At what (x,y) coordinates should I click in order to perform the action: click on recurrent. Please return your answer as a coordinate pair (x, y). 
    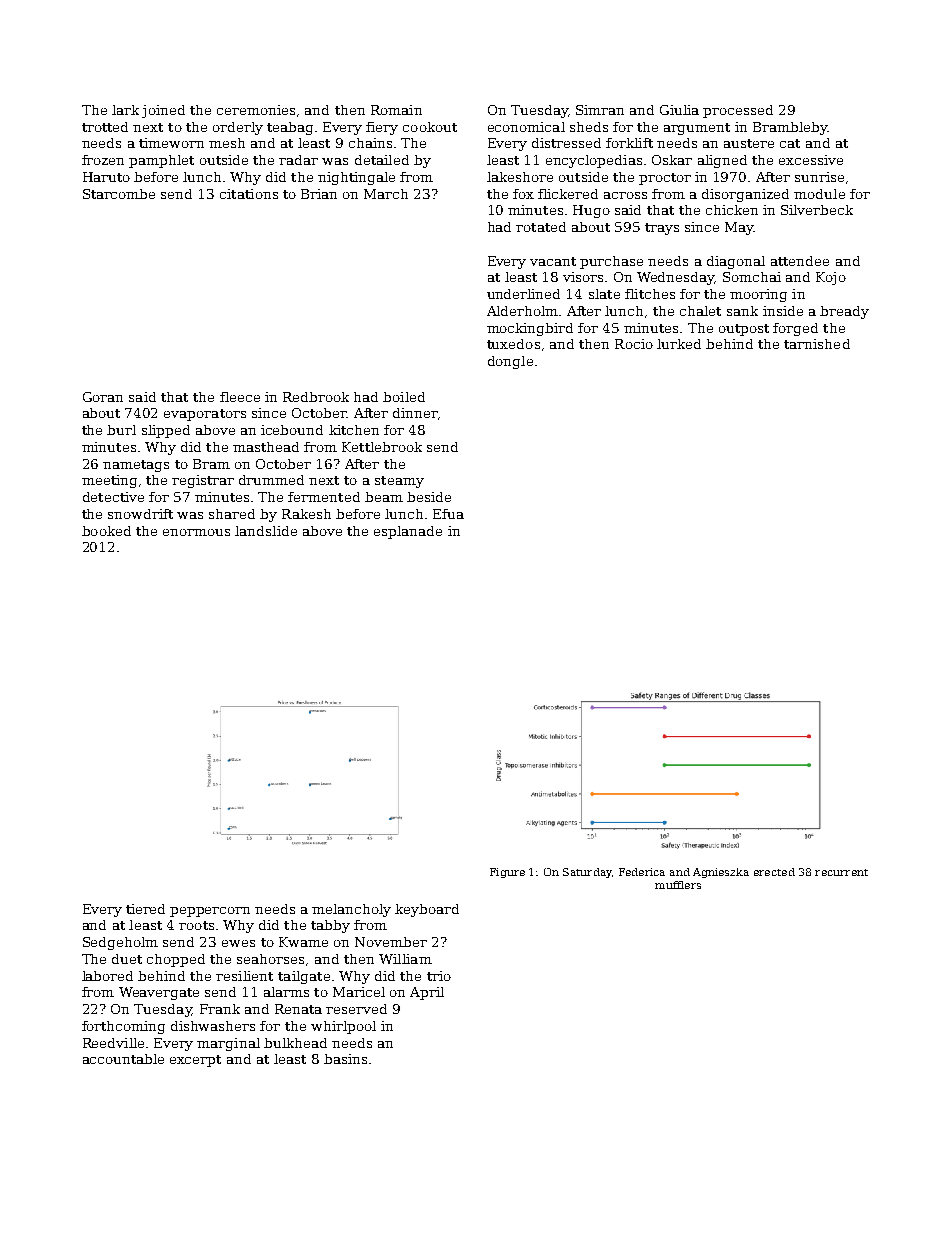
    Looking at the image, I should click on (841, 872).
